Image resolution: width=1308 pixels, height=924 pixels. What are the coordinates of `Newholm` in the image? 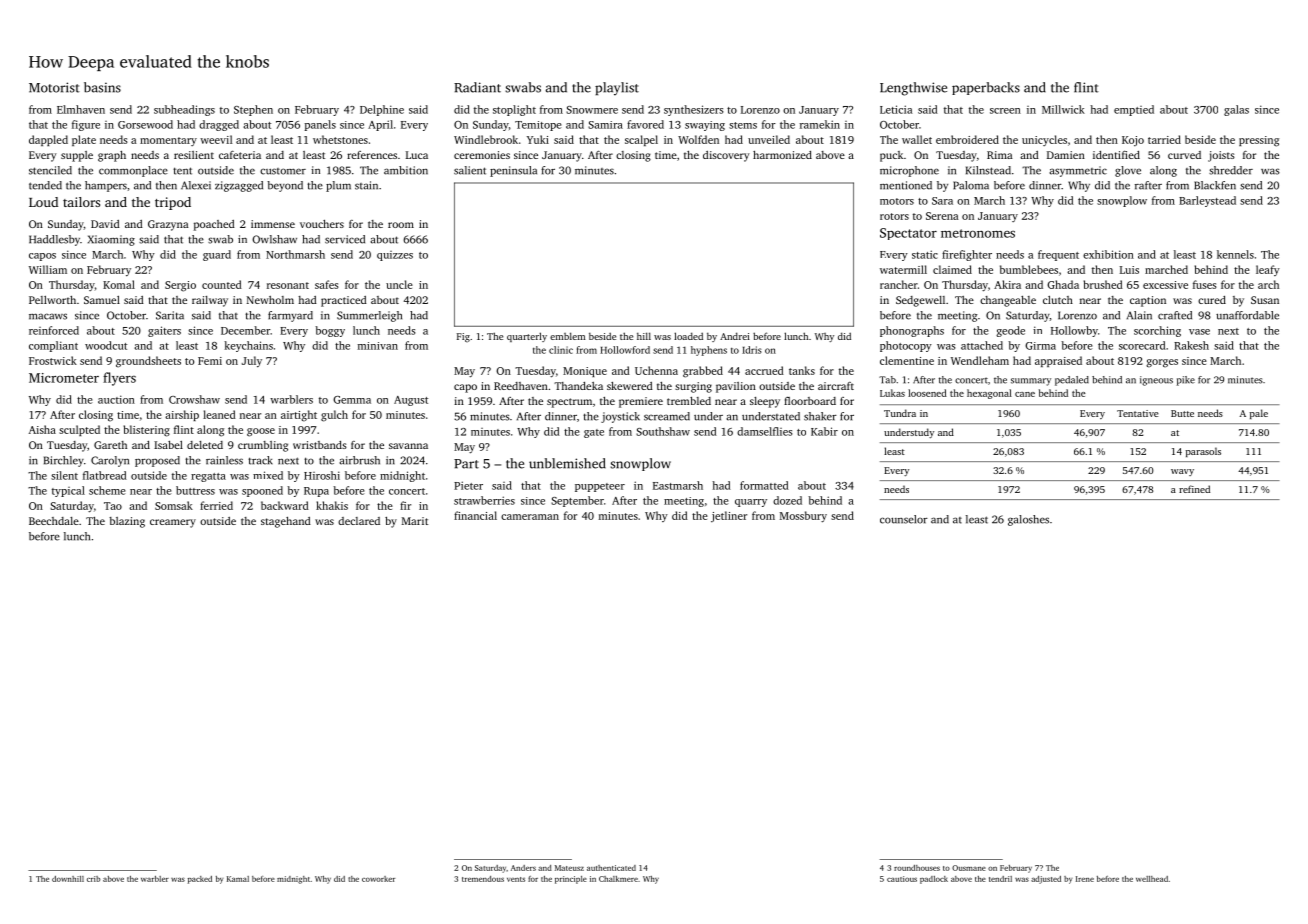 It's located at (270, 300).
